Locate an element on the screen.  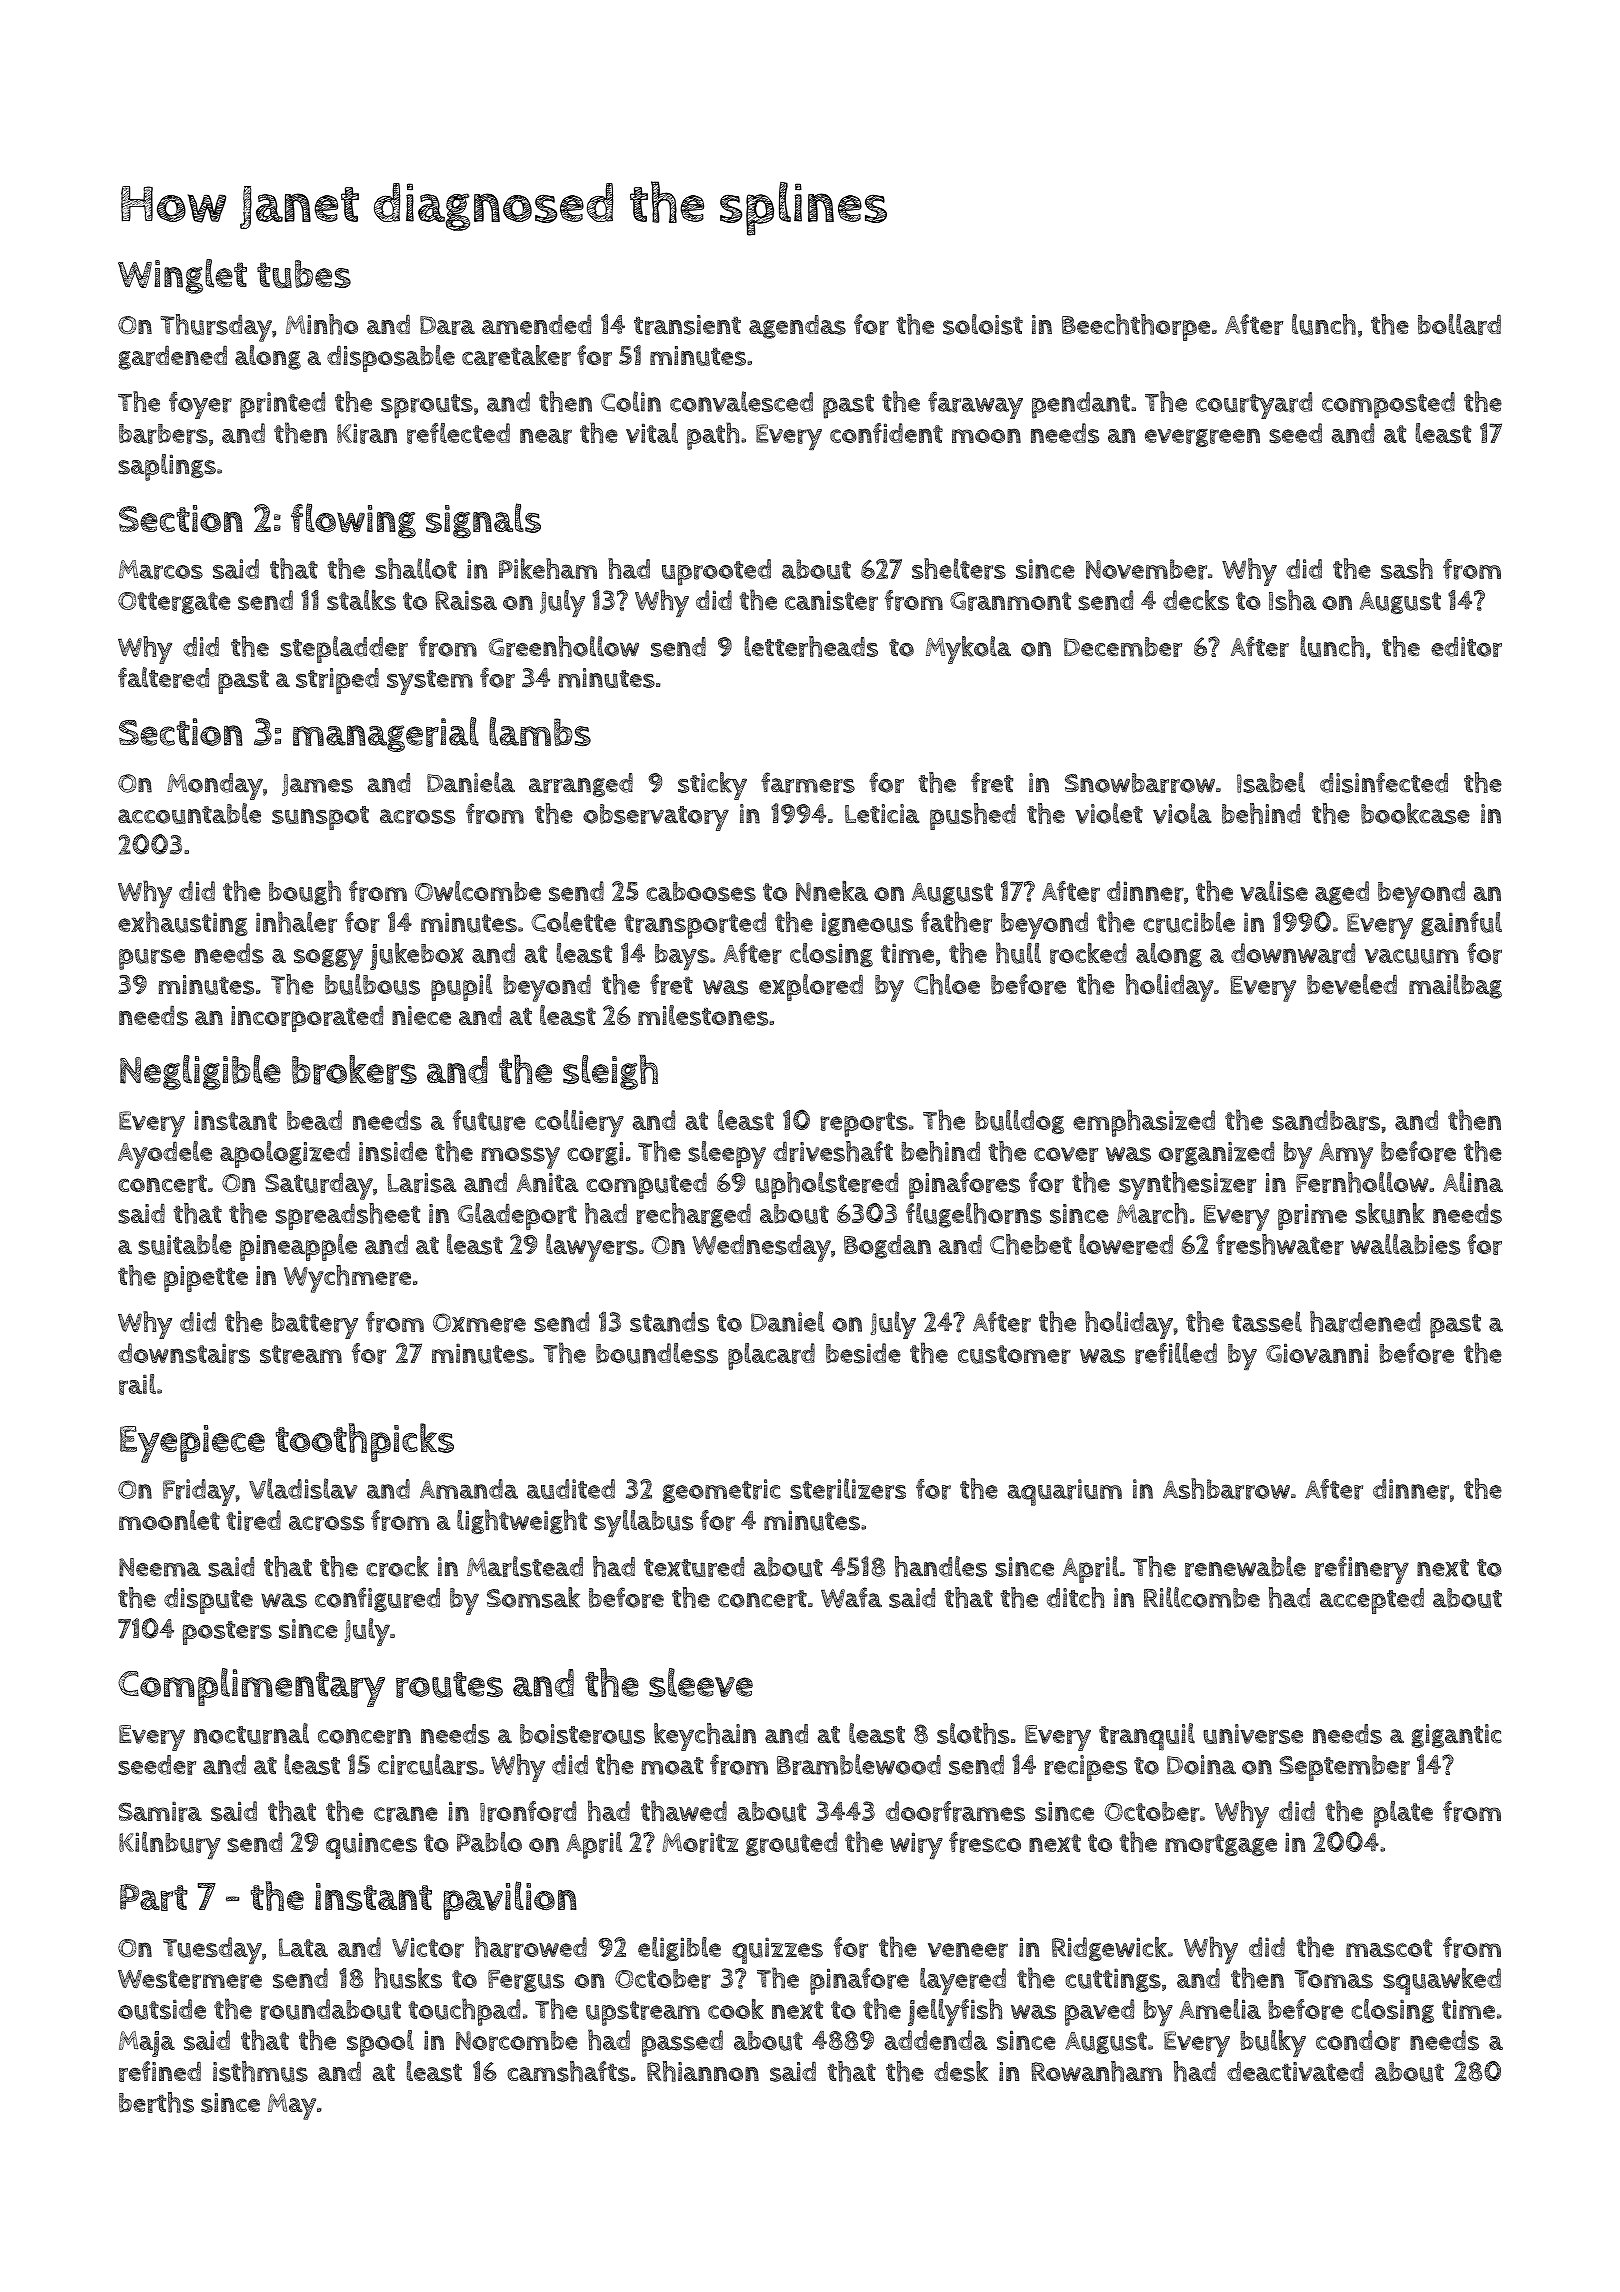
crucible is located at coordinates (1189, 922).
